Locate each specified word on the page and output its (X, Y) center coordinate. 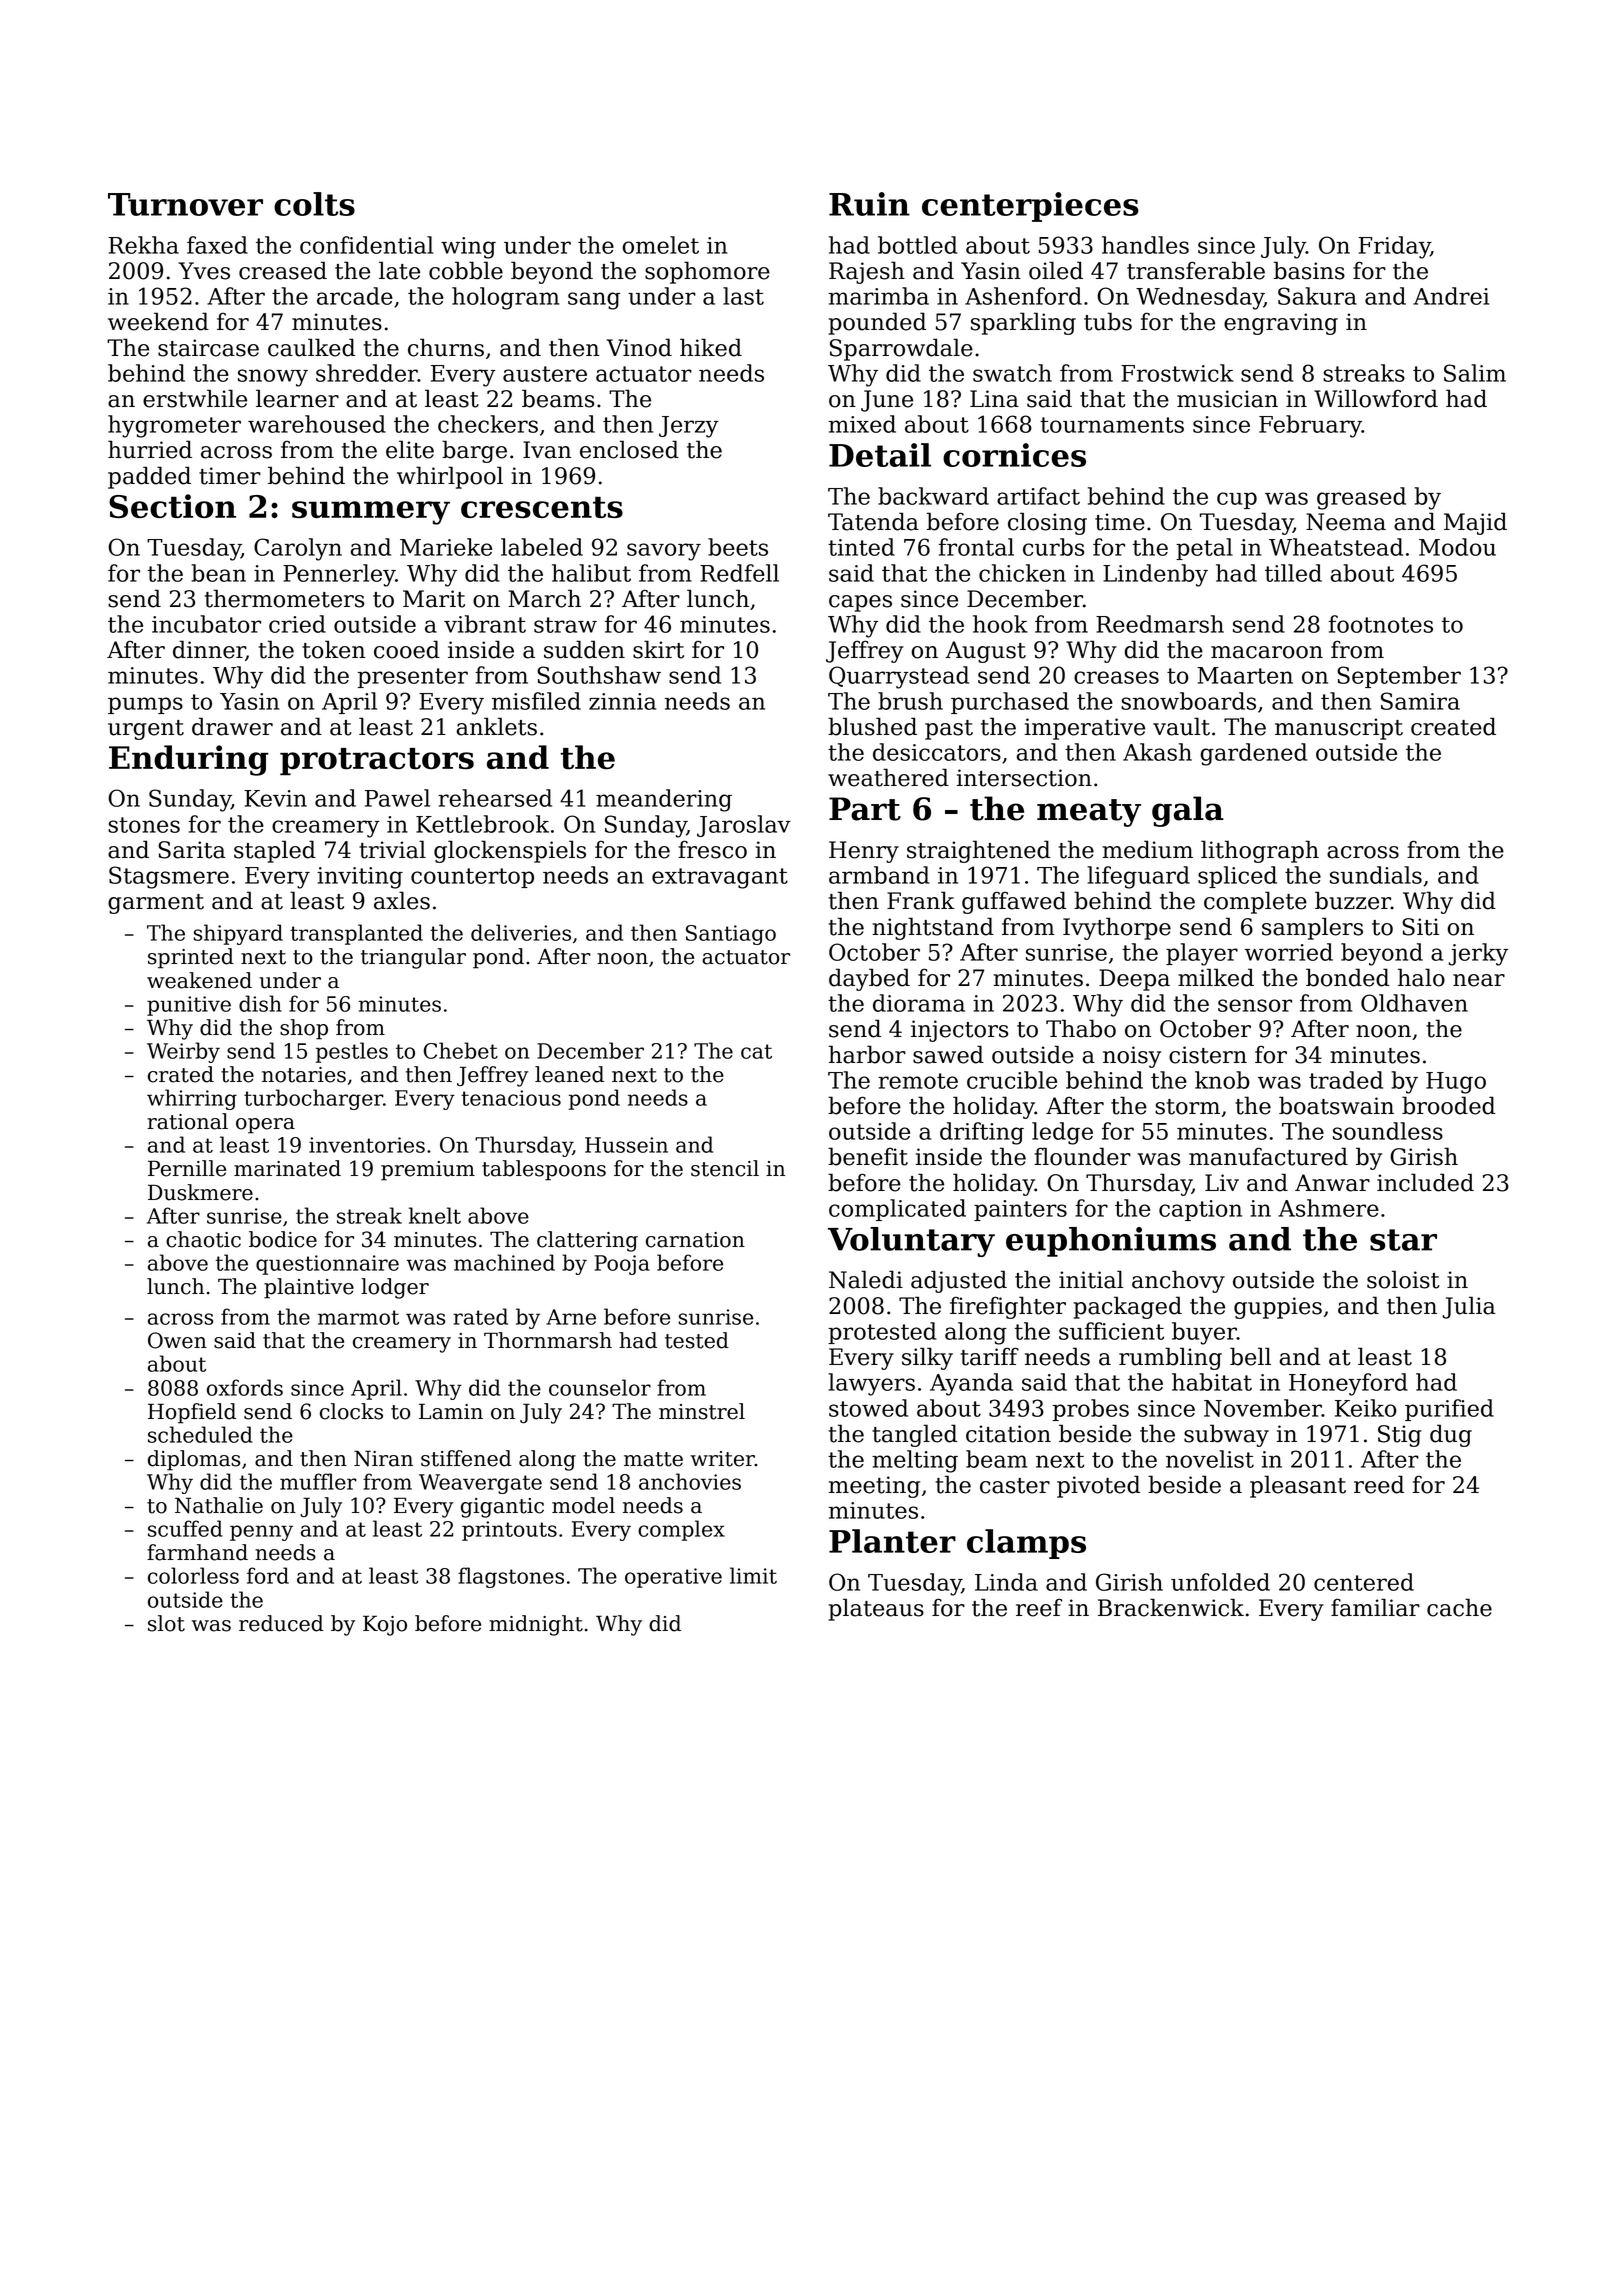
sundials (1376, 875)
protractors (377, 761)
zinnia (622, 701)
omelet (660, 245)
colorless (193, 1575)
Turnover (185, 204)
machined (504, 1262)
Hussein (626, 1145)
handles (1145, 245)
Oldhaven (1414, 1003)
